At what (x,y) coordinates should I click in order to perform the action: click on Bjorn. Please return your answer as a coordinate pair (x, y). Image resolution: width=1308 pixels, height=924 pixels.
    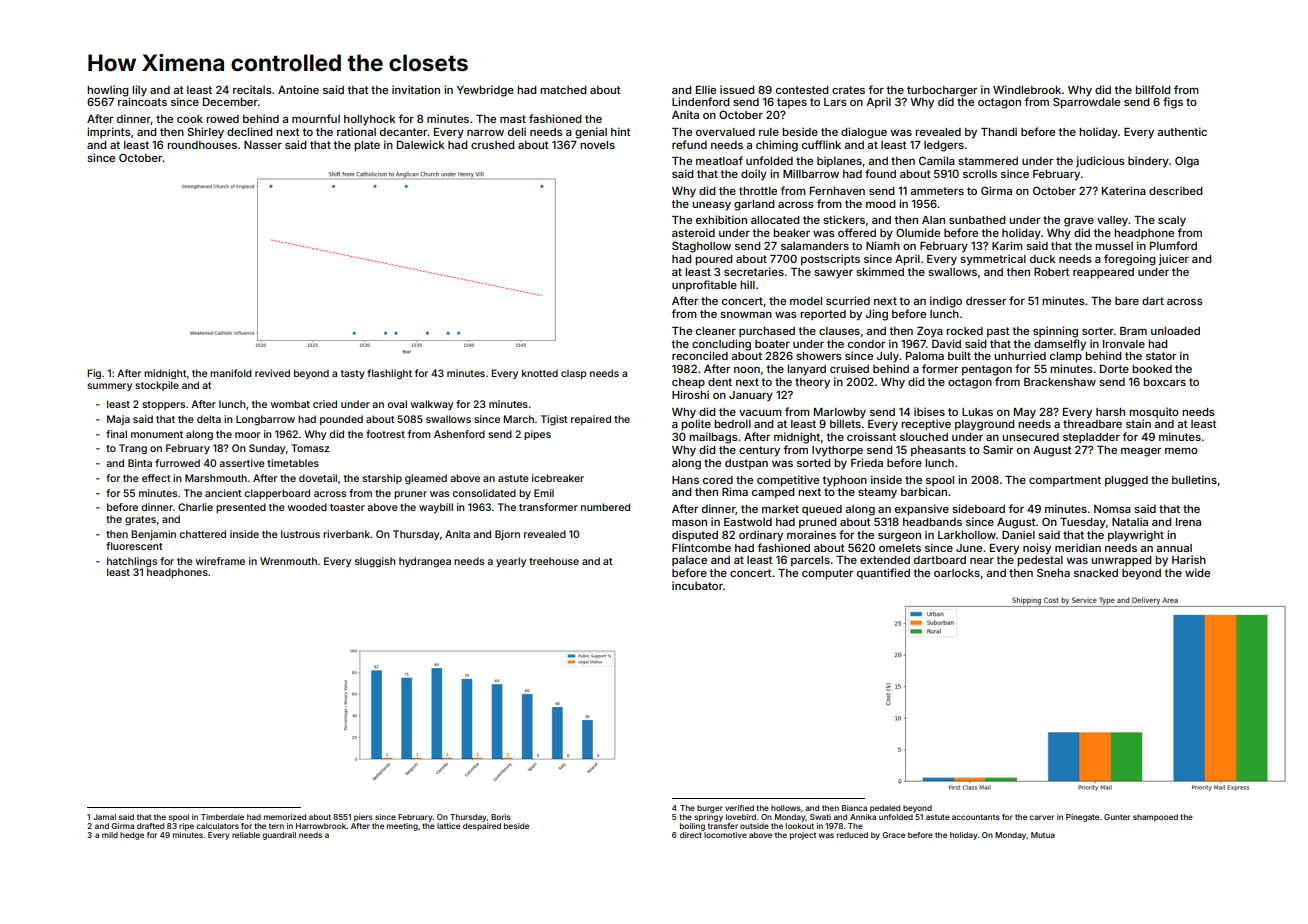
    Looking at the image, I should click on (507, 535).
